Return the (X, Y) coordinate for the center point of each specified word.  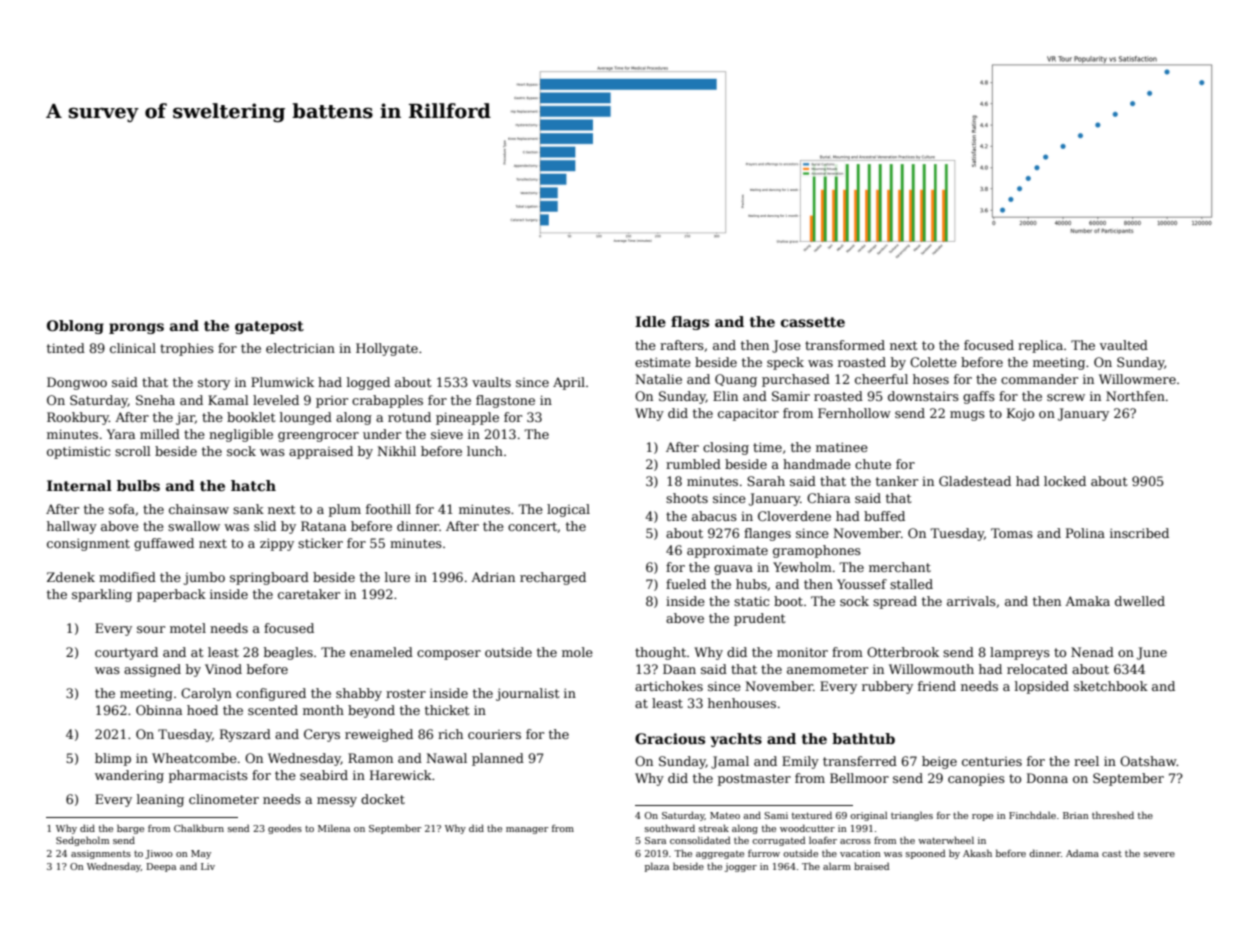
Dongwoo (77, 383)
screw (1066, 397)
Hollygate (387, 349)
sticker (320, 543)
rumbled (693, 464)
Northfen (1135, 396)
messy (337, 802)
